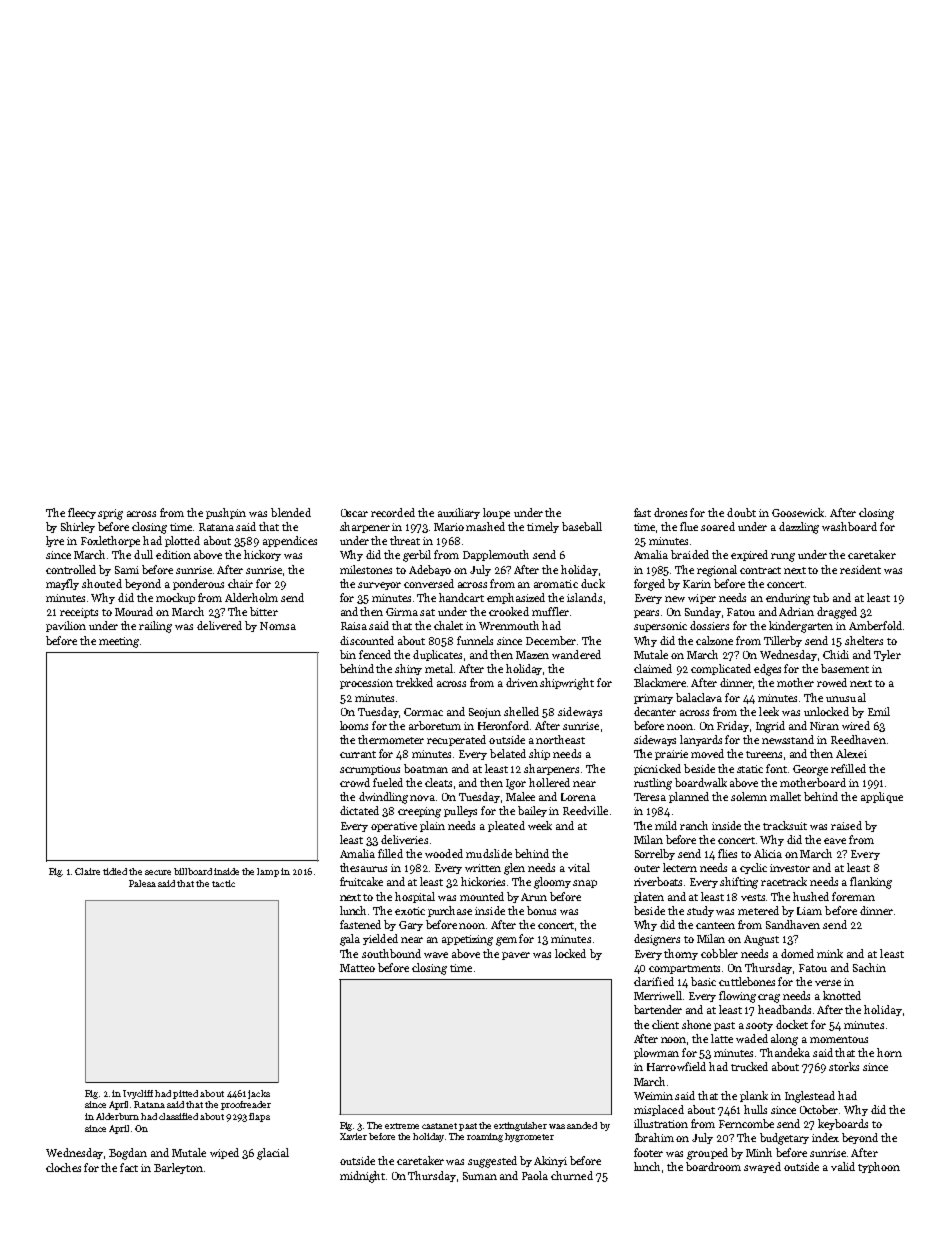  What do you see at coordinates (858, 739) in the screenshot?
I see `Reedhaven` at bounding box center [858, 739].
